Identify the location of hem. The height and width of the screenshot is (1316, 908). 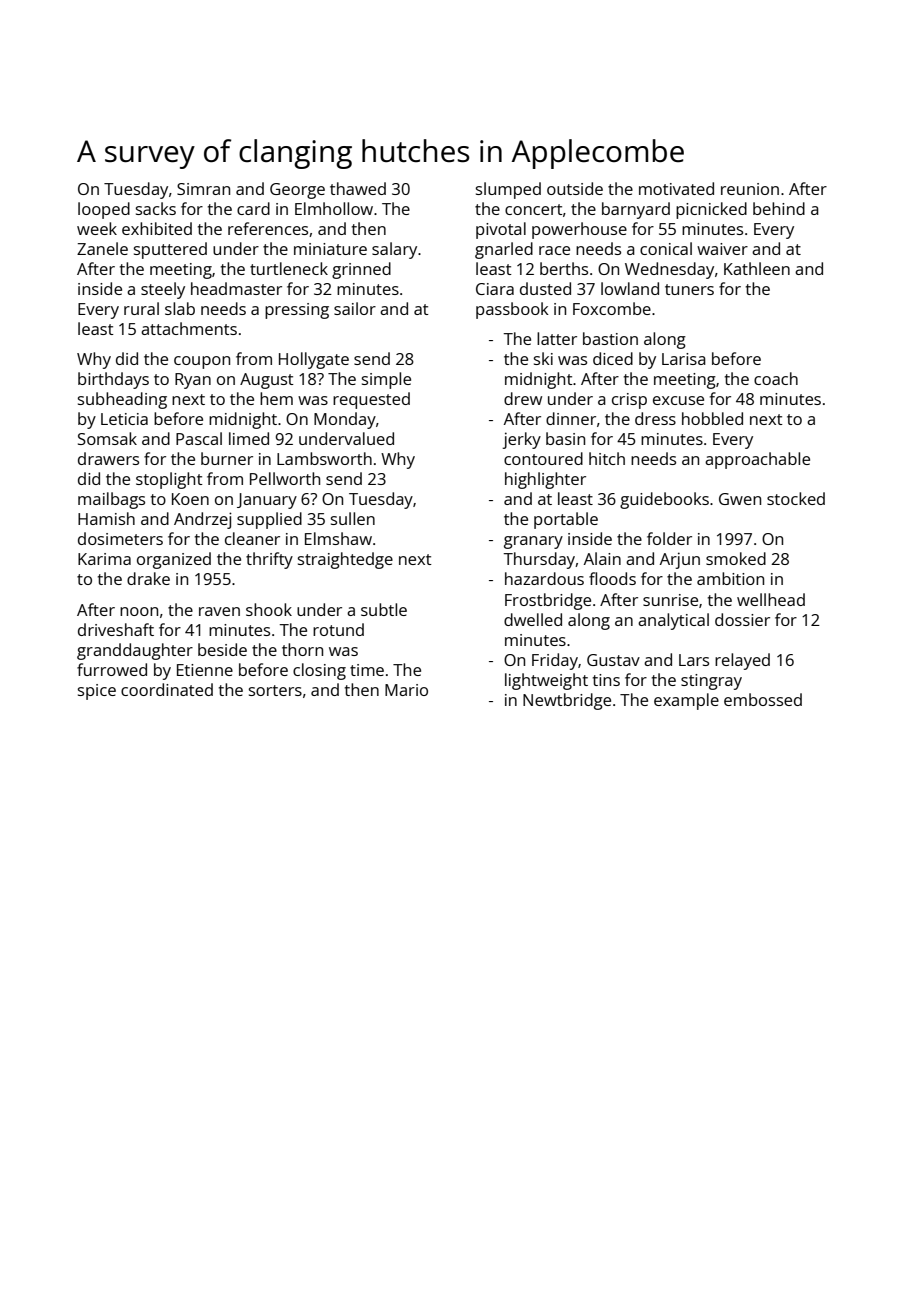
(276, 398).
